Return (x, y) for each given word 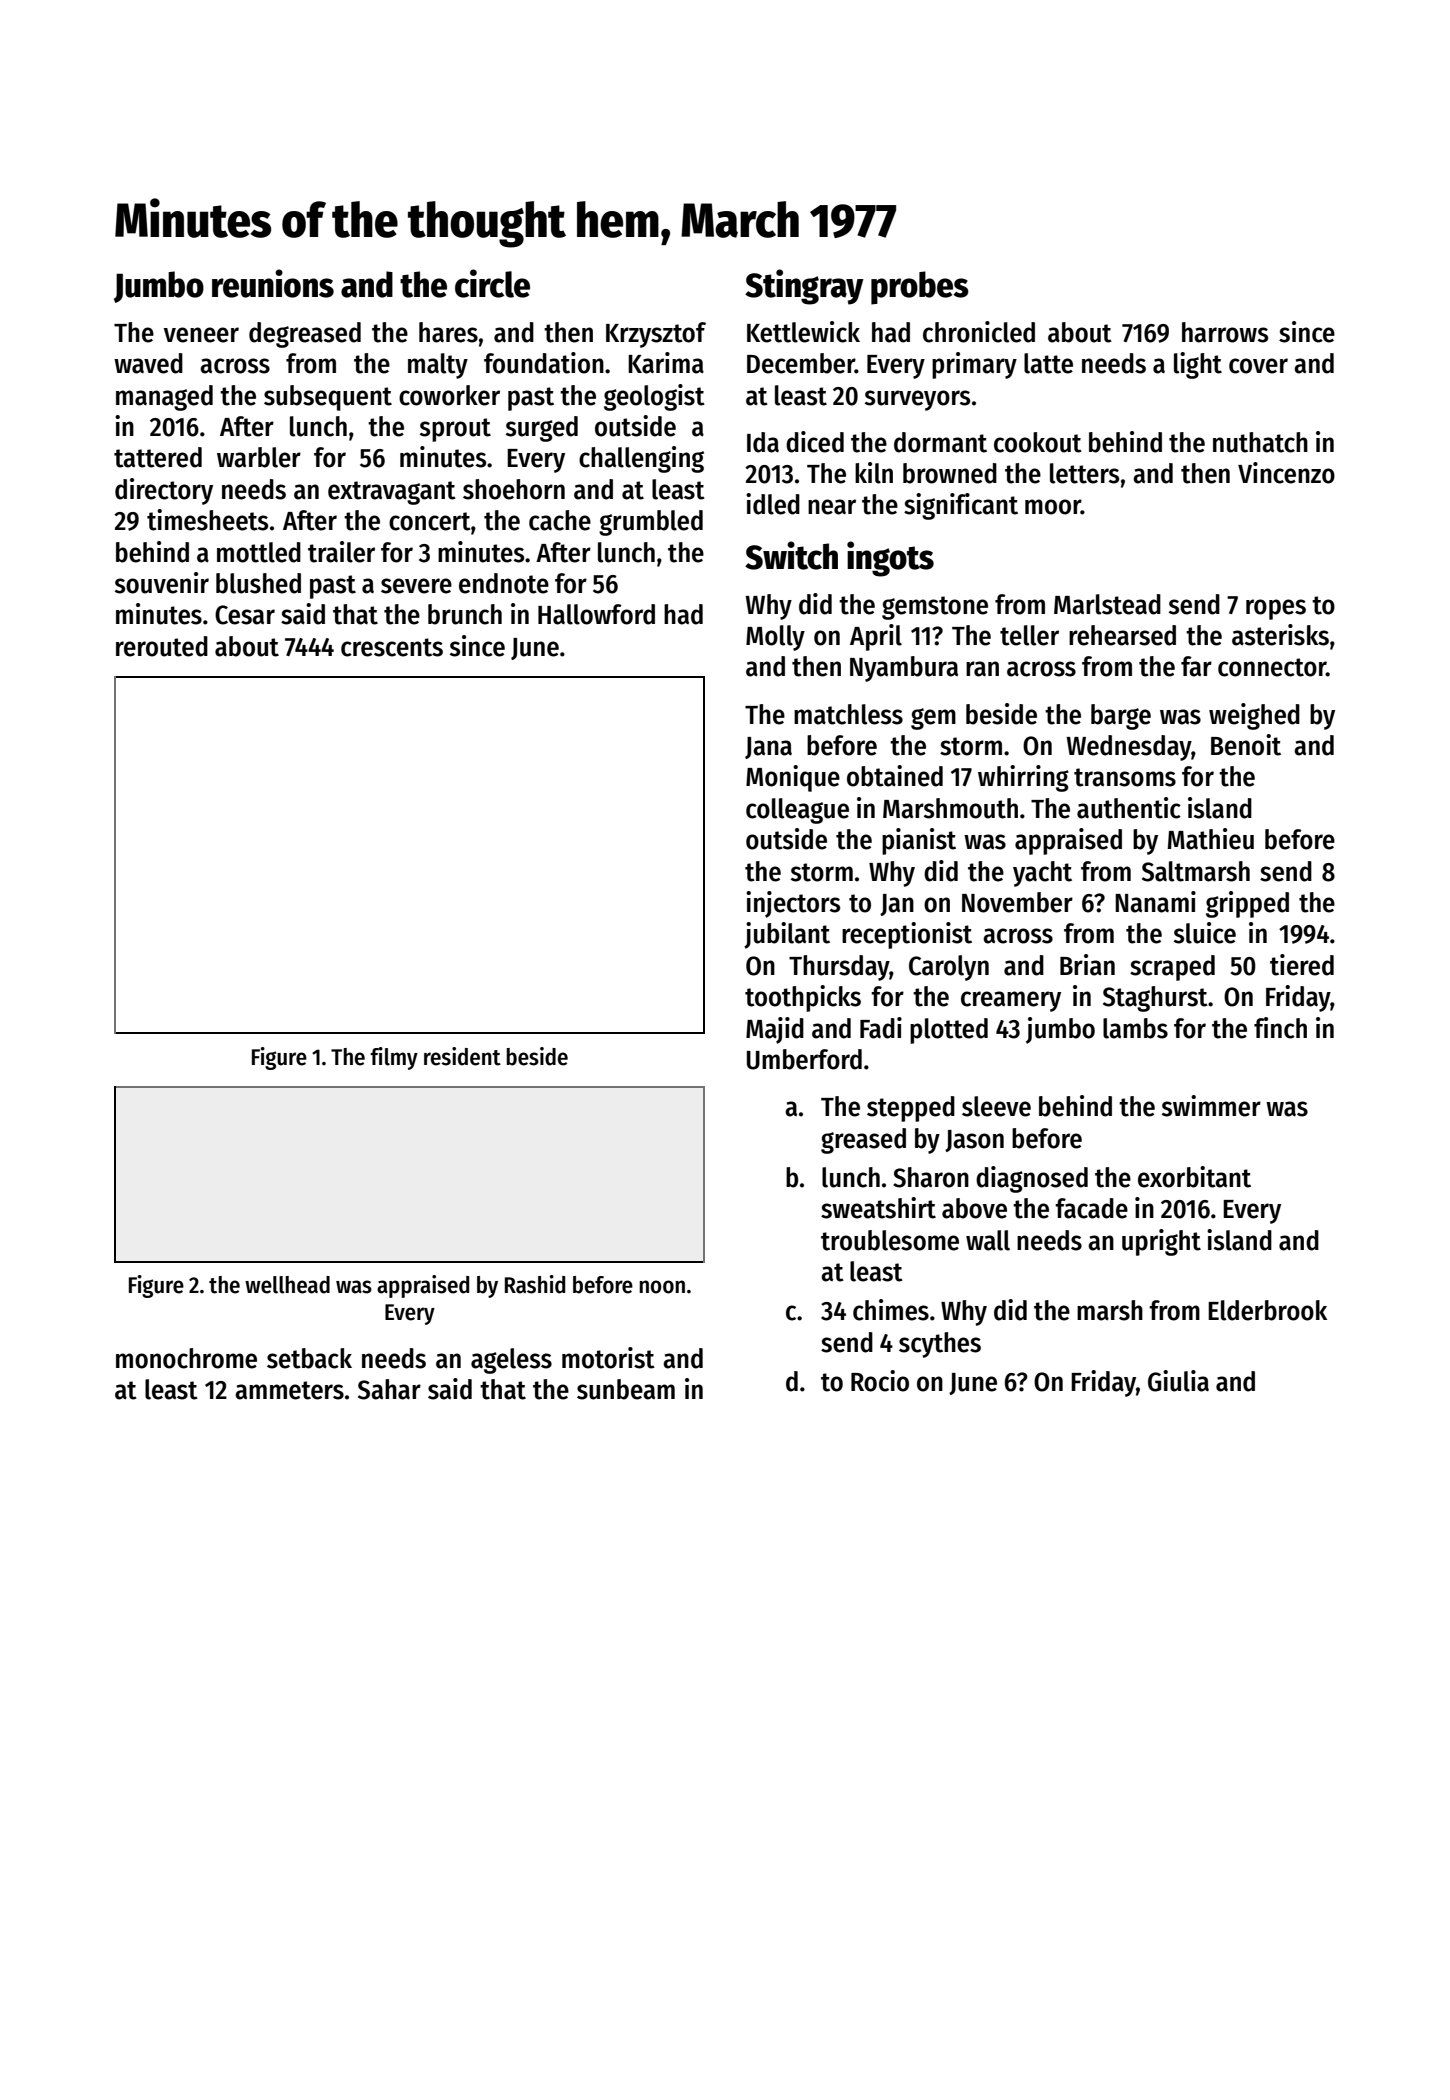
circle (492, 283)
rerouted (162, 646)
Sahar (389, 1389)
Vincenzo (1286, 473)
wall (988, 1240)
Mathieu (1210, 839)
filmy (394, 1058)
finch (1280, 1028)
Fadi (881, 1028)
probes (920, 288)
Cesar (245, 615)
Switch (791, 555)
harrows (1225, 332)
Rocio (880, 1381)
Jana (768, 748)
